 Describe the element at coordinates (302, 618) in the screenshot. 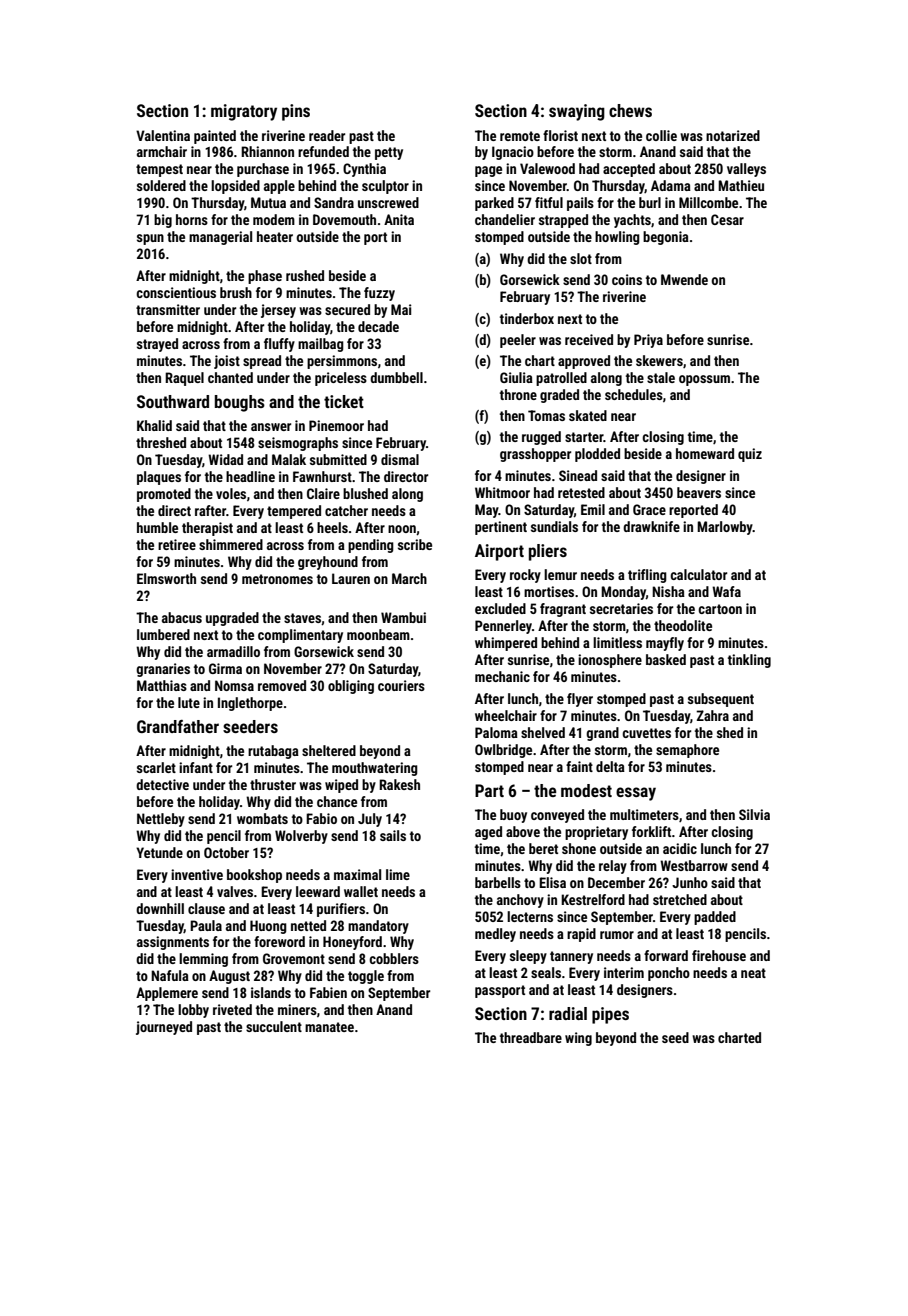

I see `staves` at that location.
